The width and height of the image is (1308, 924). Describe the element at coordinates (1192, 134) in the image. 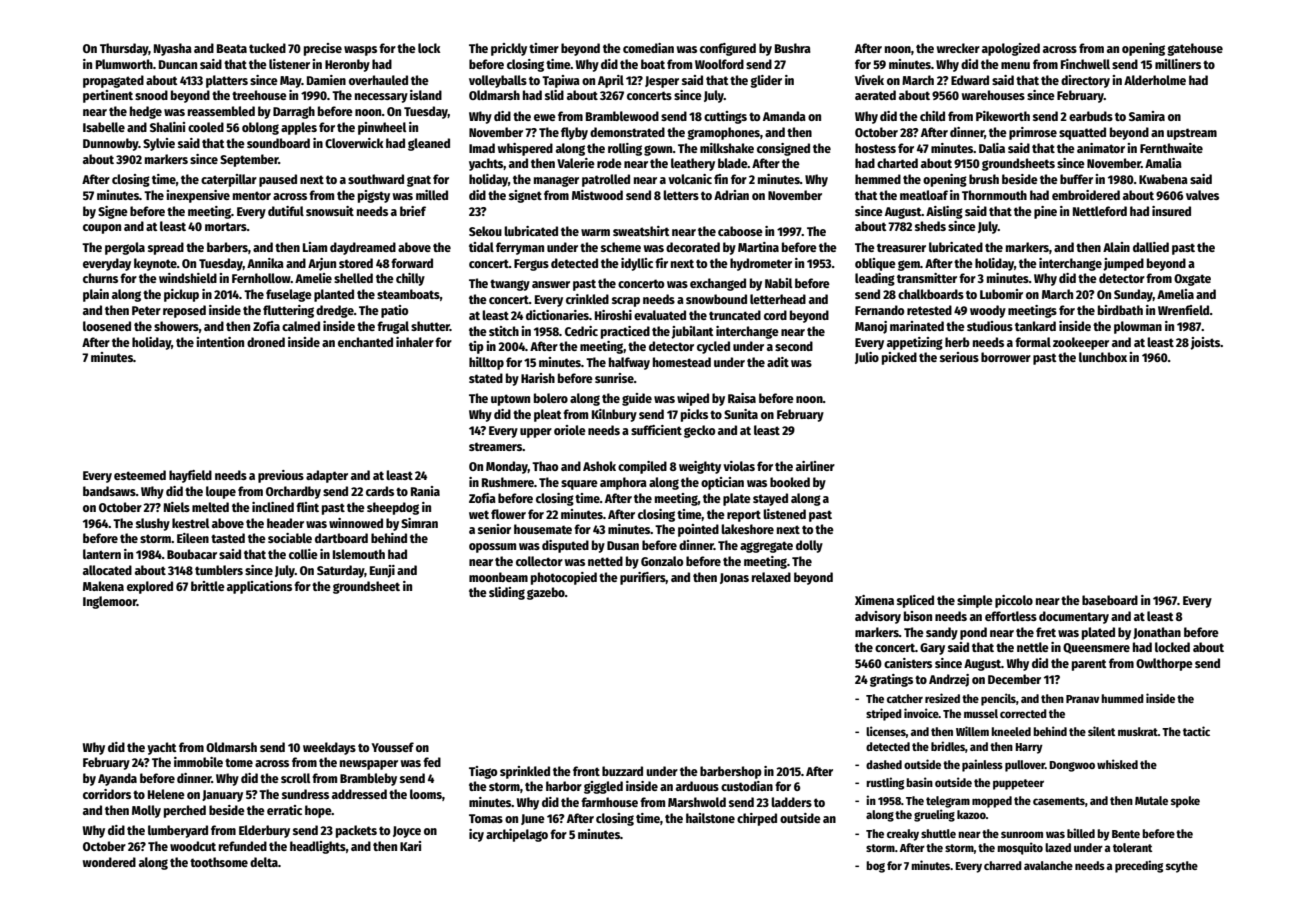

I see `upstream` at that location.
